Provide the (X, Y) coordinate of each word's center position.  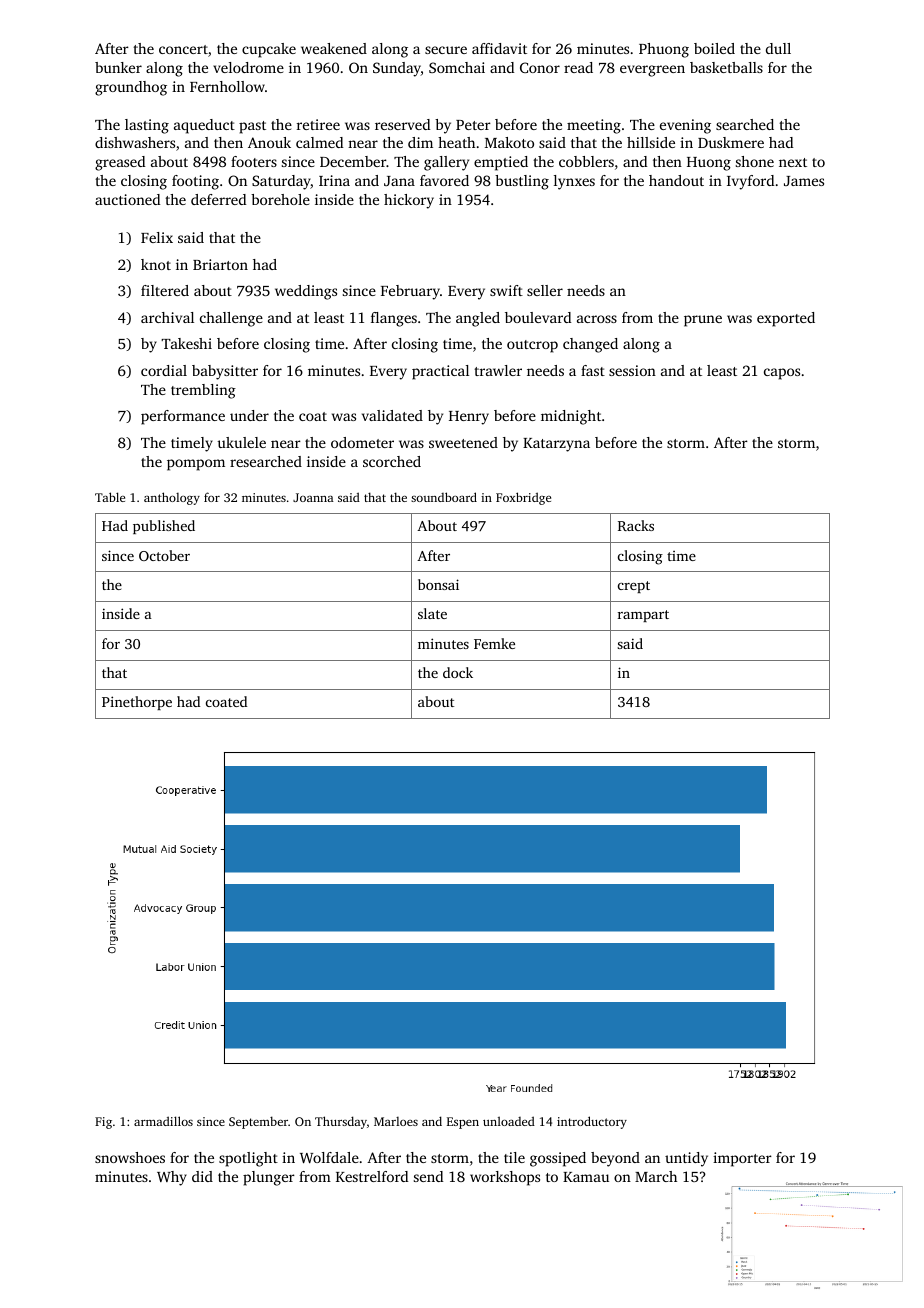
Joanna (313, 497)
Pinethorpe (137, 703)
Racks (636, 525)
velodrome (248, 67)
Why (172, 1178)
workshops (505, 1178)
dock (458, 672)
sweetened (463, 442)
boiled (714, 48)
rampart (643, 616)
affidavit (499, 48)
